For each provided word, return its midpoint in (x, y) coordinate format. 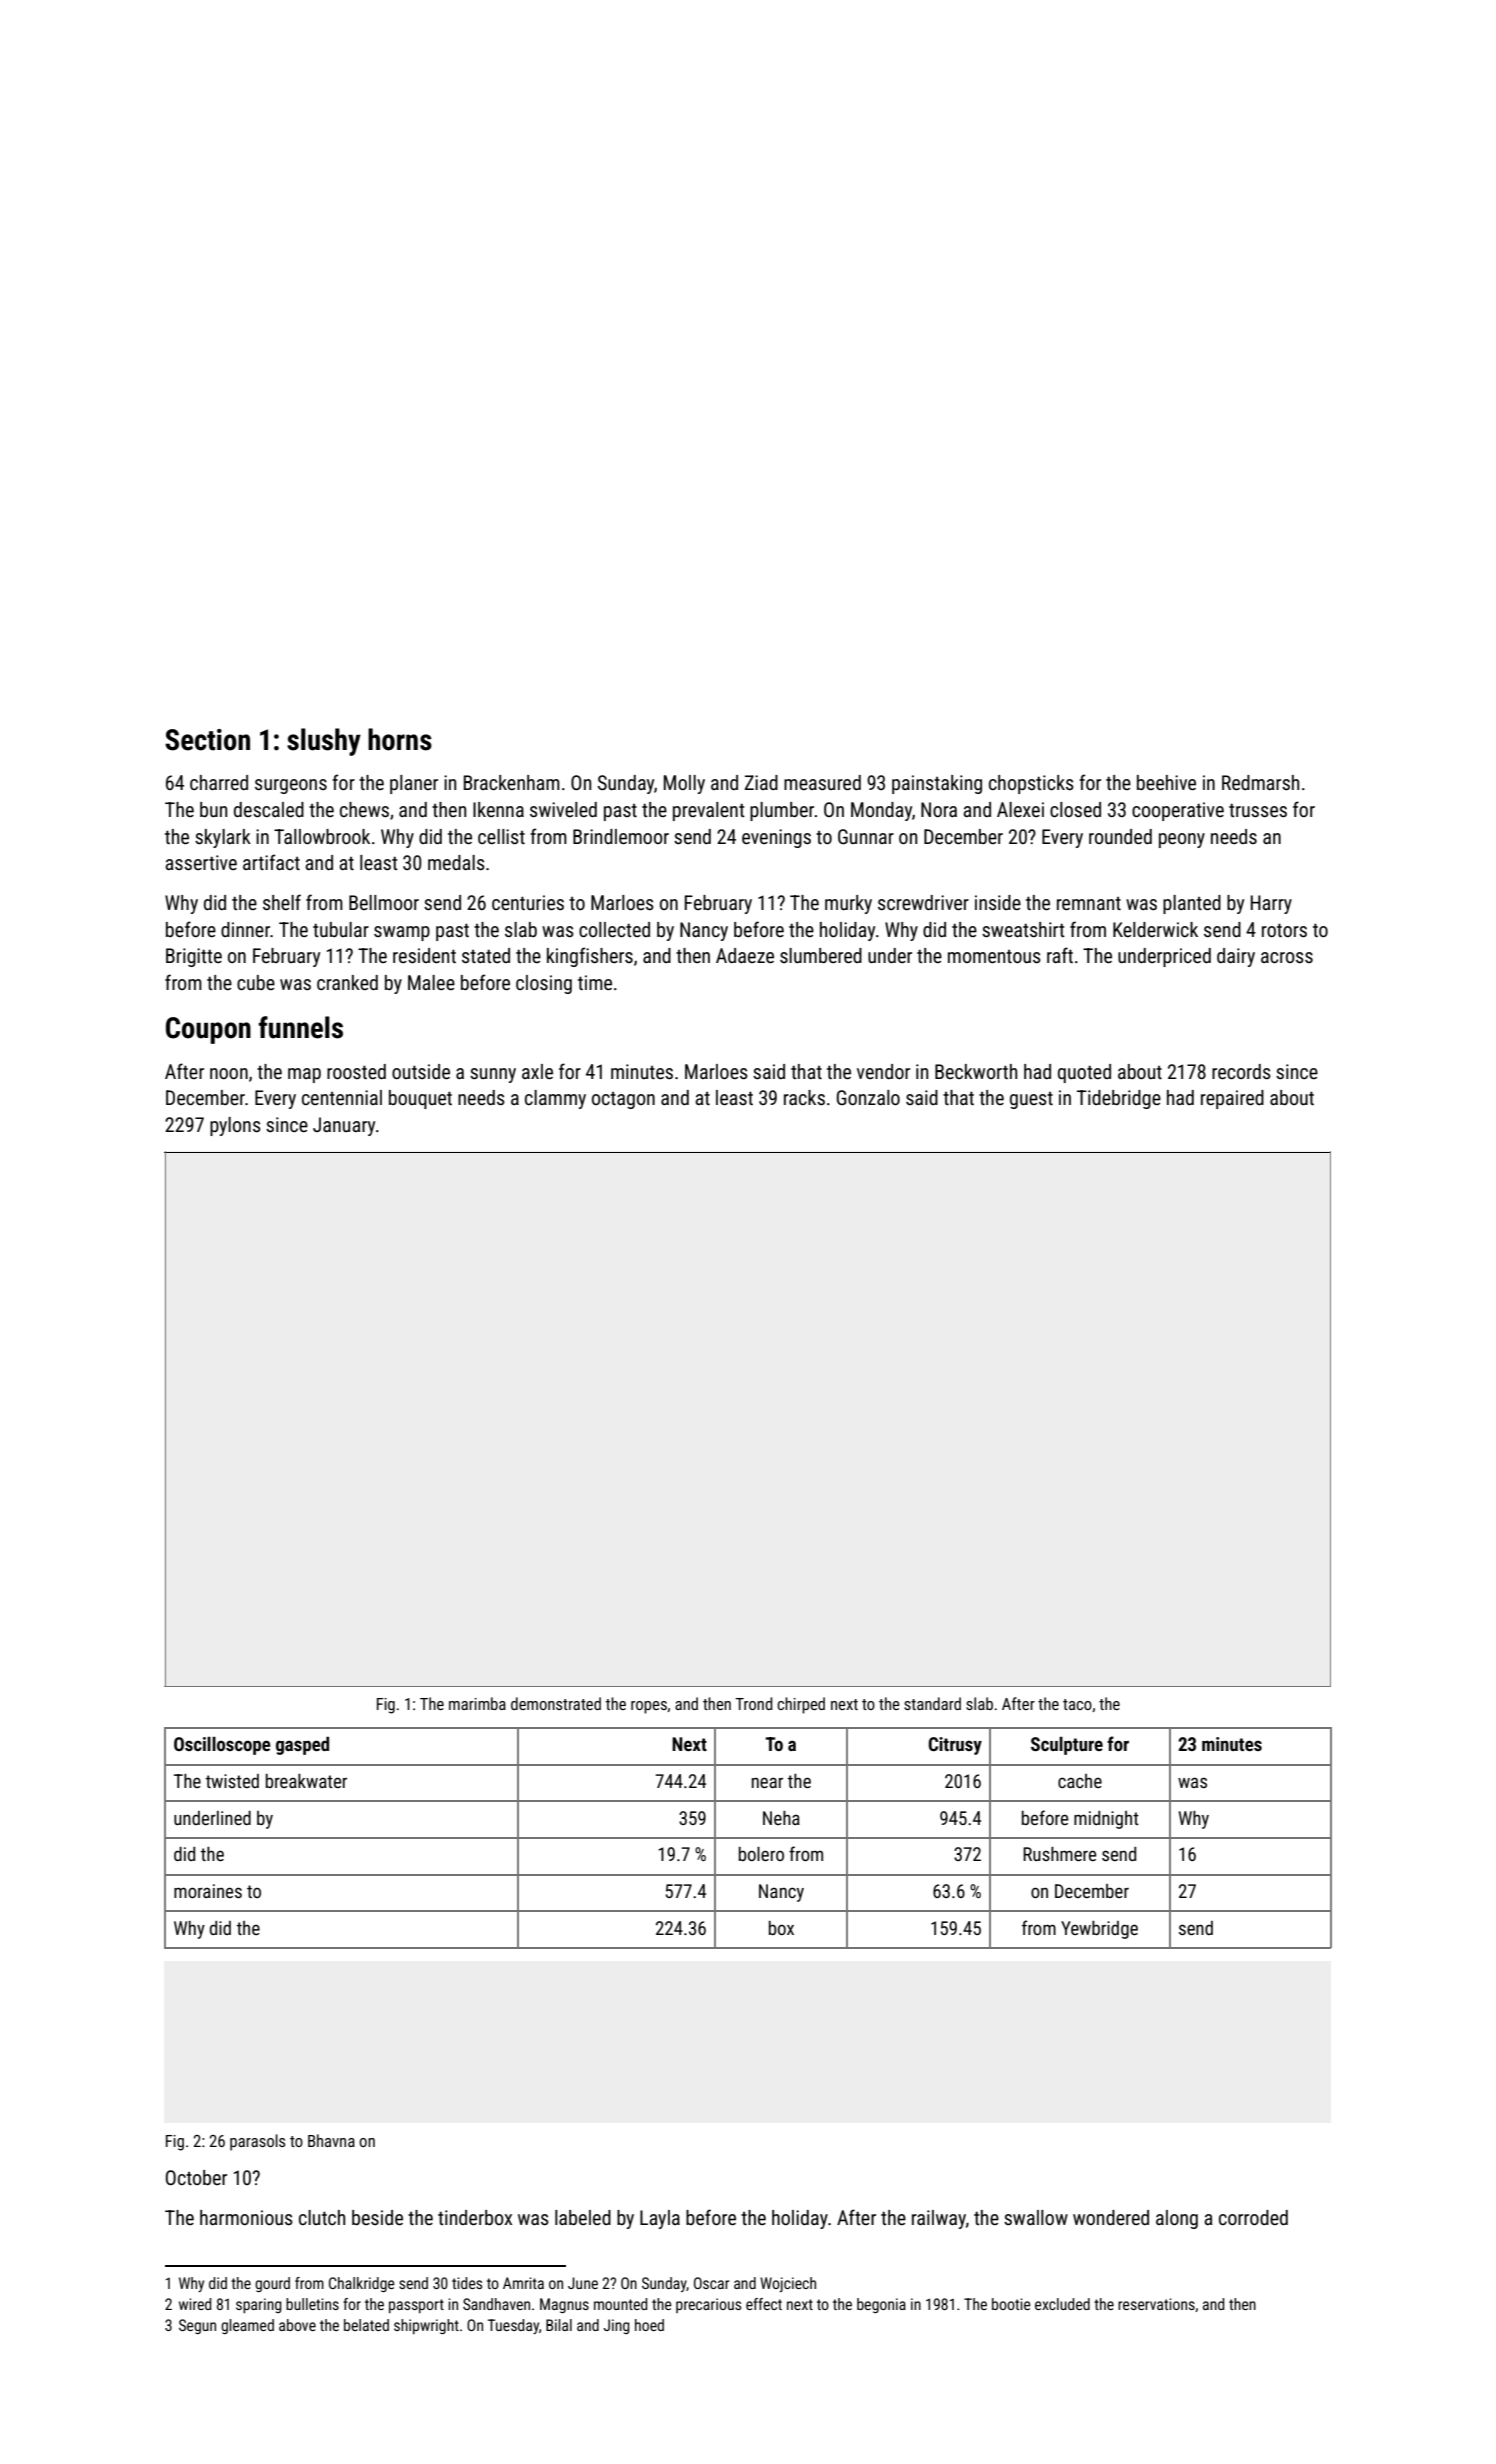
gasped (302, 1746)
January (344, 1126)
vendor (883, 1071)
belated (366, 2325)
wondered (1111, 2217)
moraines (208, 1891)
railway (939, 2219)
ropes (649, 1707)
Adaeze (745, 955)
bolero (761, 1854)
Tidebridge (1119, 1099)
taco (1077, 1704)
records (1241, 1071)
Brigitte (194, 957)
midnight (1106, 1820)
